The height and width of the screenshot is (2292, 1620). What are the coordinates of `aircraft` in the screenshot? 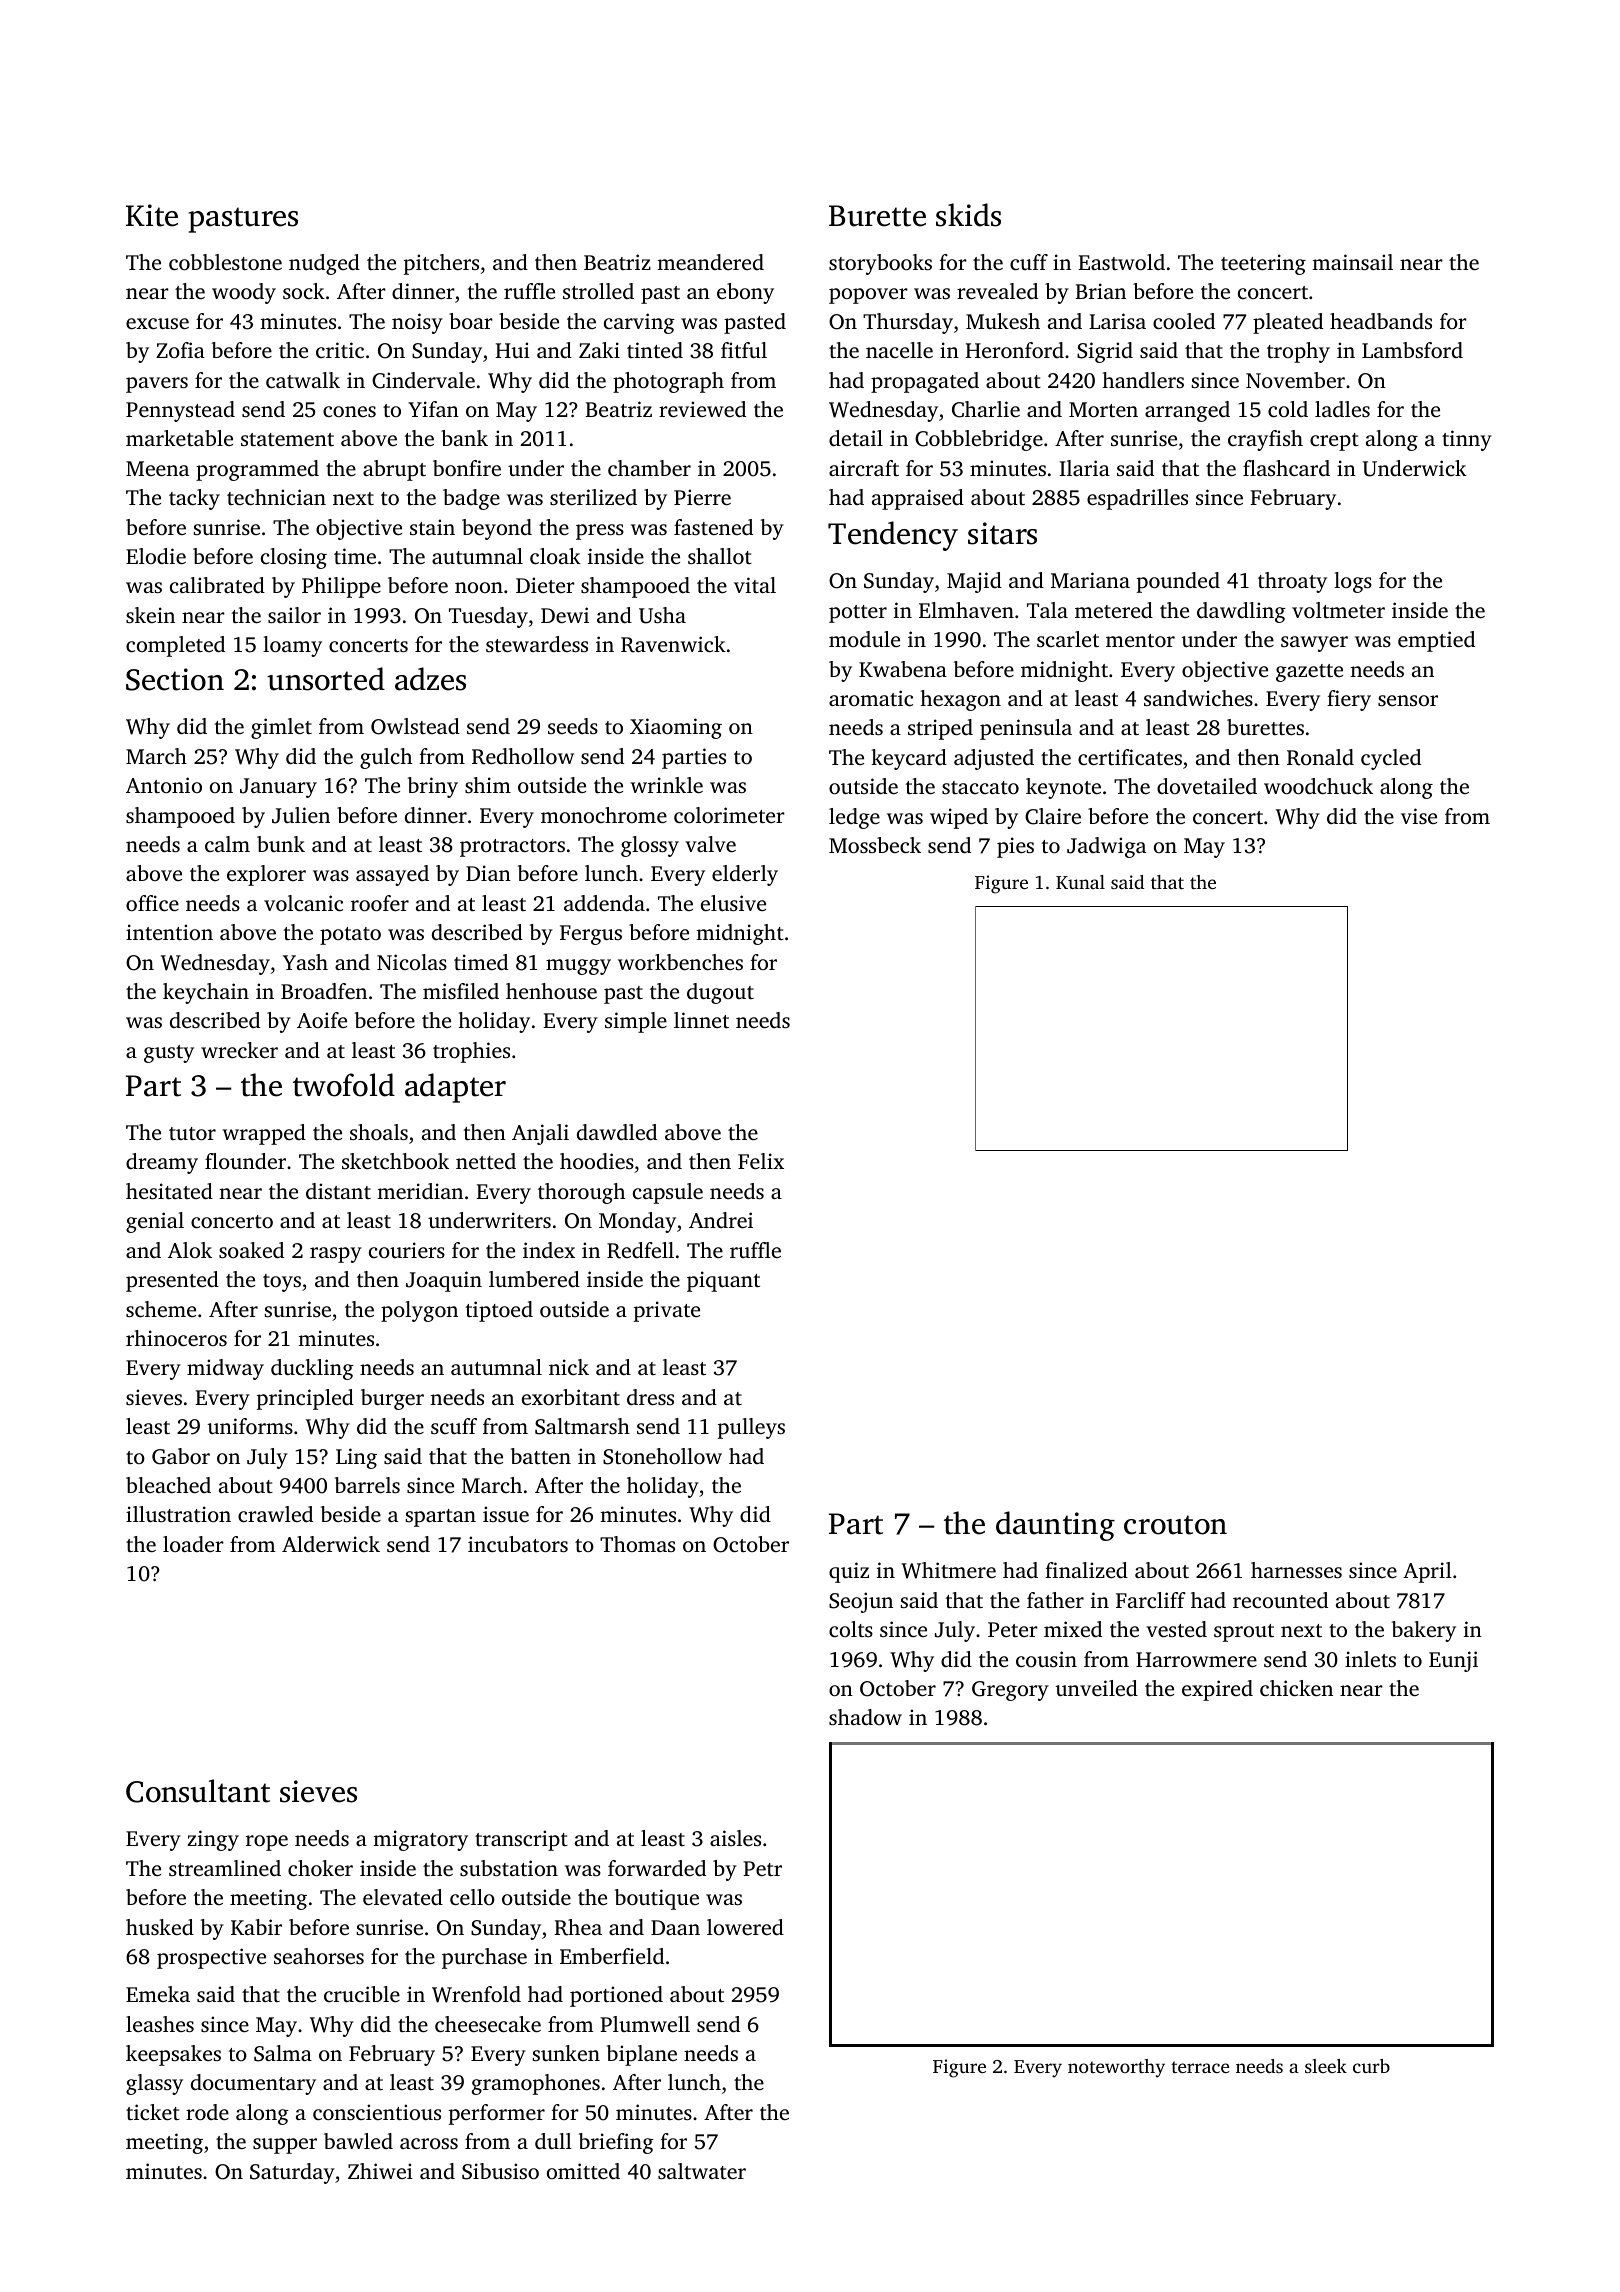 It's located at (864, 468).
